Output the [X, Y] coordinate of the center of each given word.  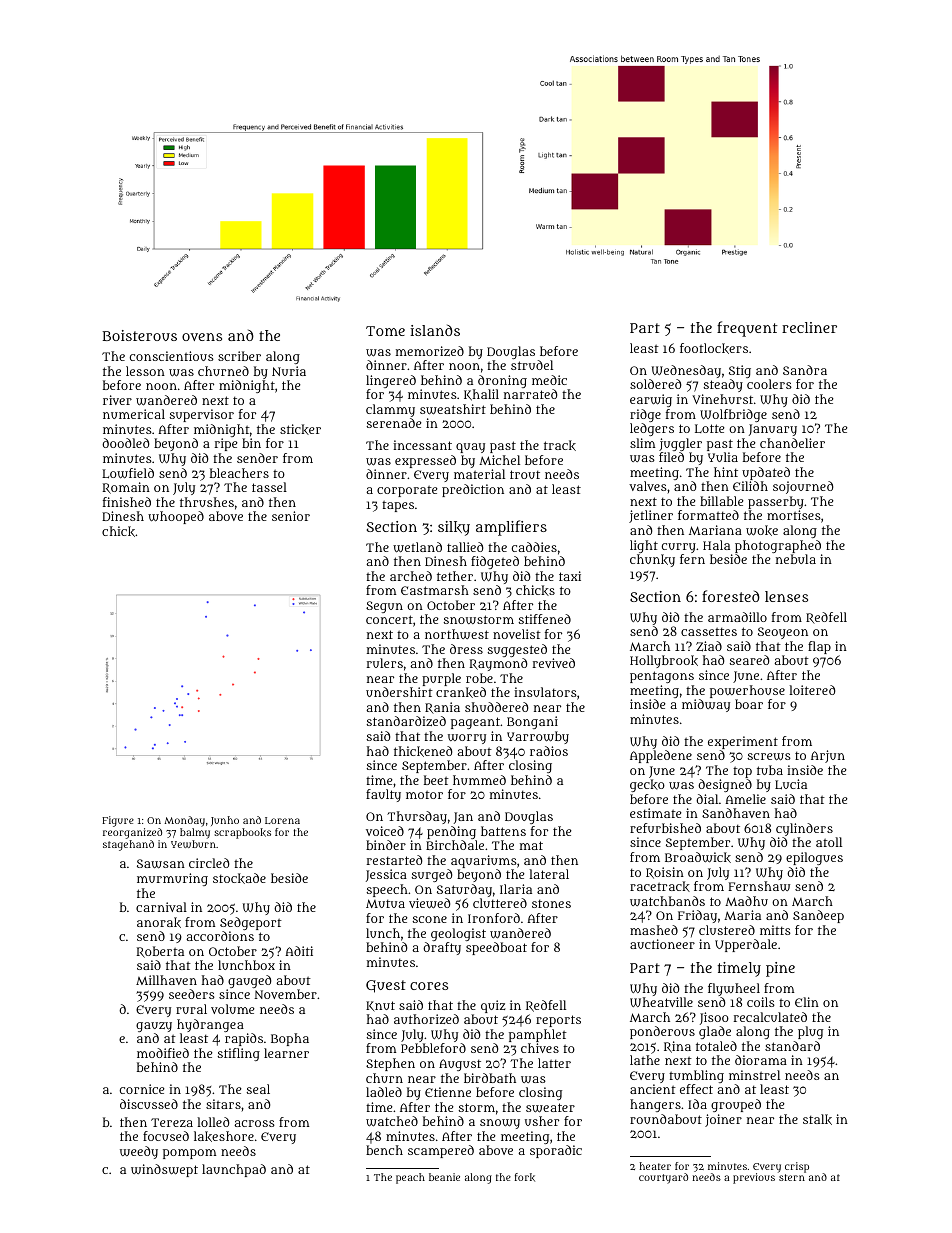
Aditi [299, 951]
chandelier [792, 443]
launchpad [234, 1170]
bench [384, 1150]
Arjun [828, 756]
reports [558, 1021]
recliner [809, 327]
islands [435, 330]
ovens [202, 337]
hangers [655, 1105]
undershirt [399, 692]
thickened [423, 751]
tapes [398, 506]
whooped [176, 517]
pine [780, 969]
